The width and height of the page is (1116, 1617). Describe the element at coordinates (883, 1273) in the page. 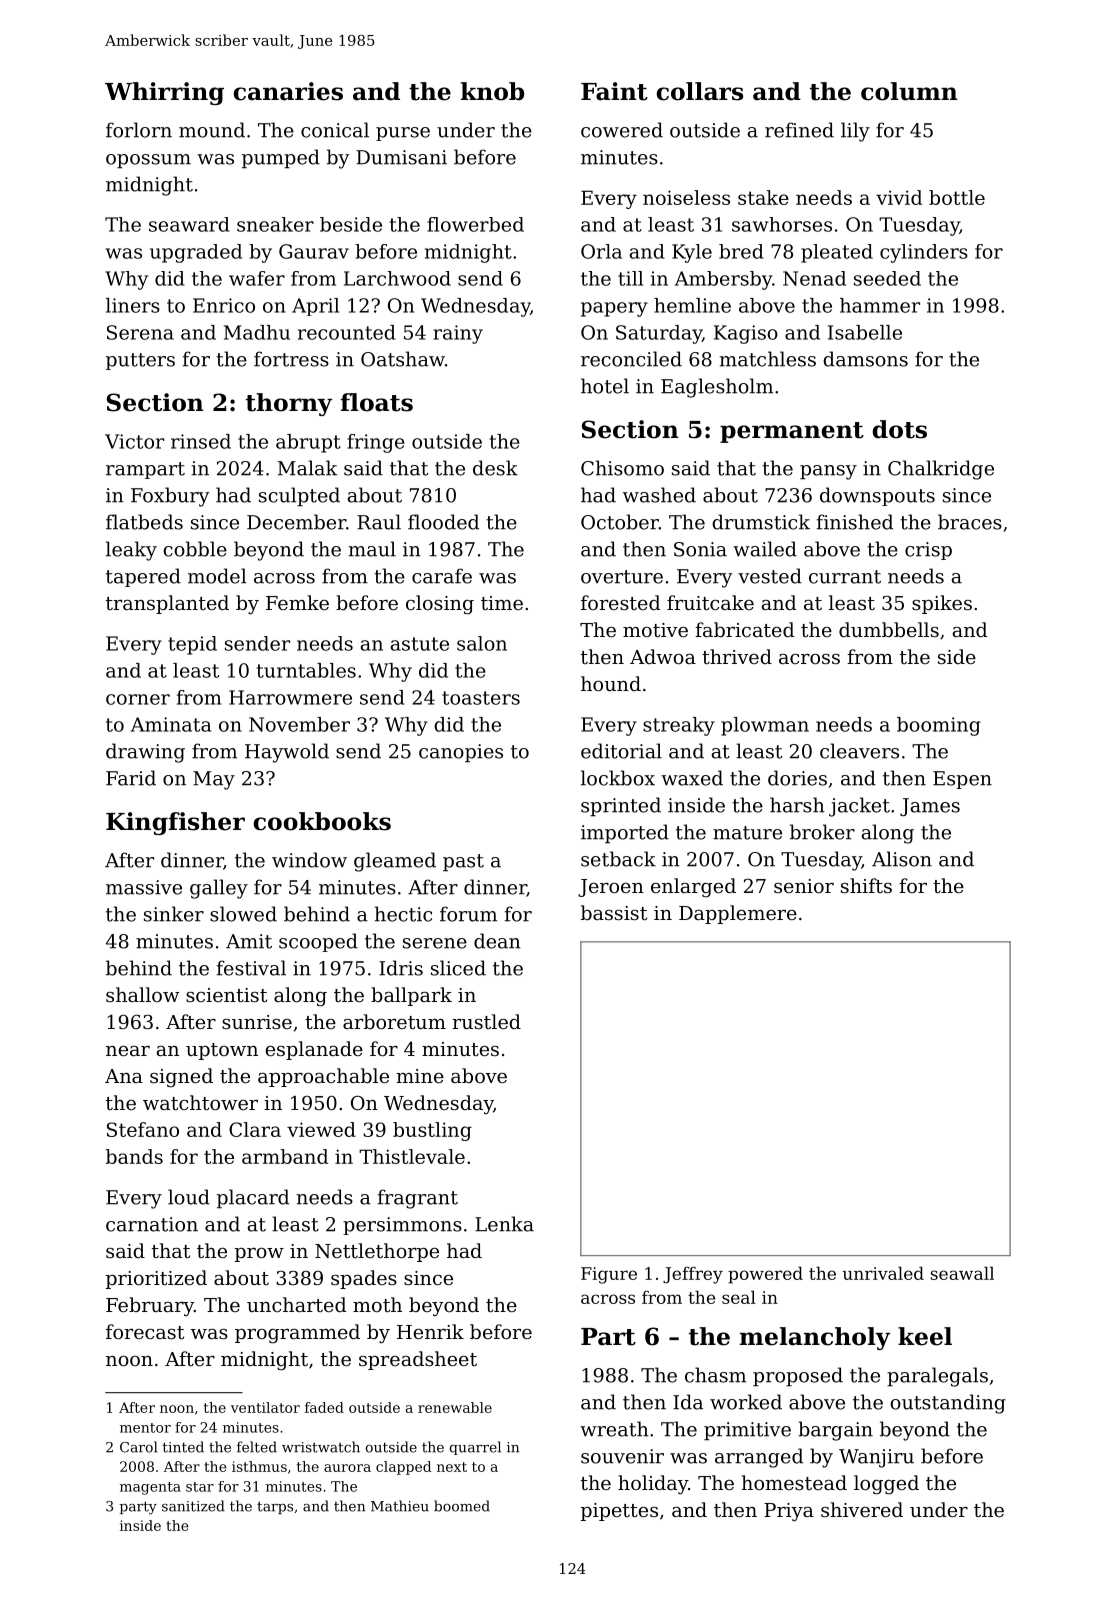

I see `unrivaled` at that location.
